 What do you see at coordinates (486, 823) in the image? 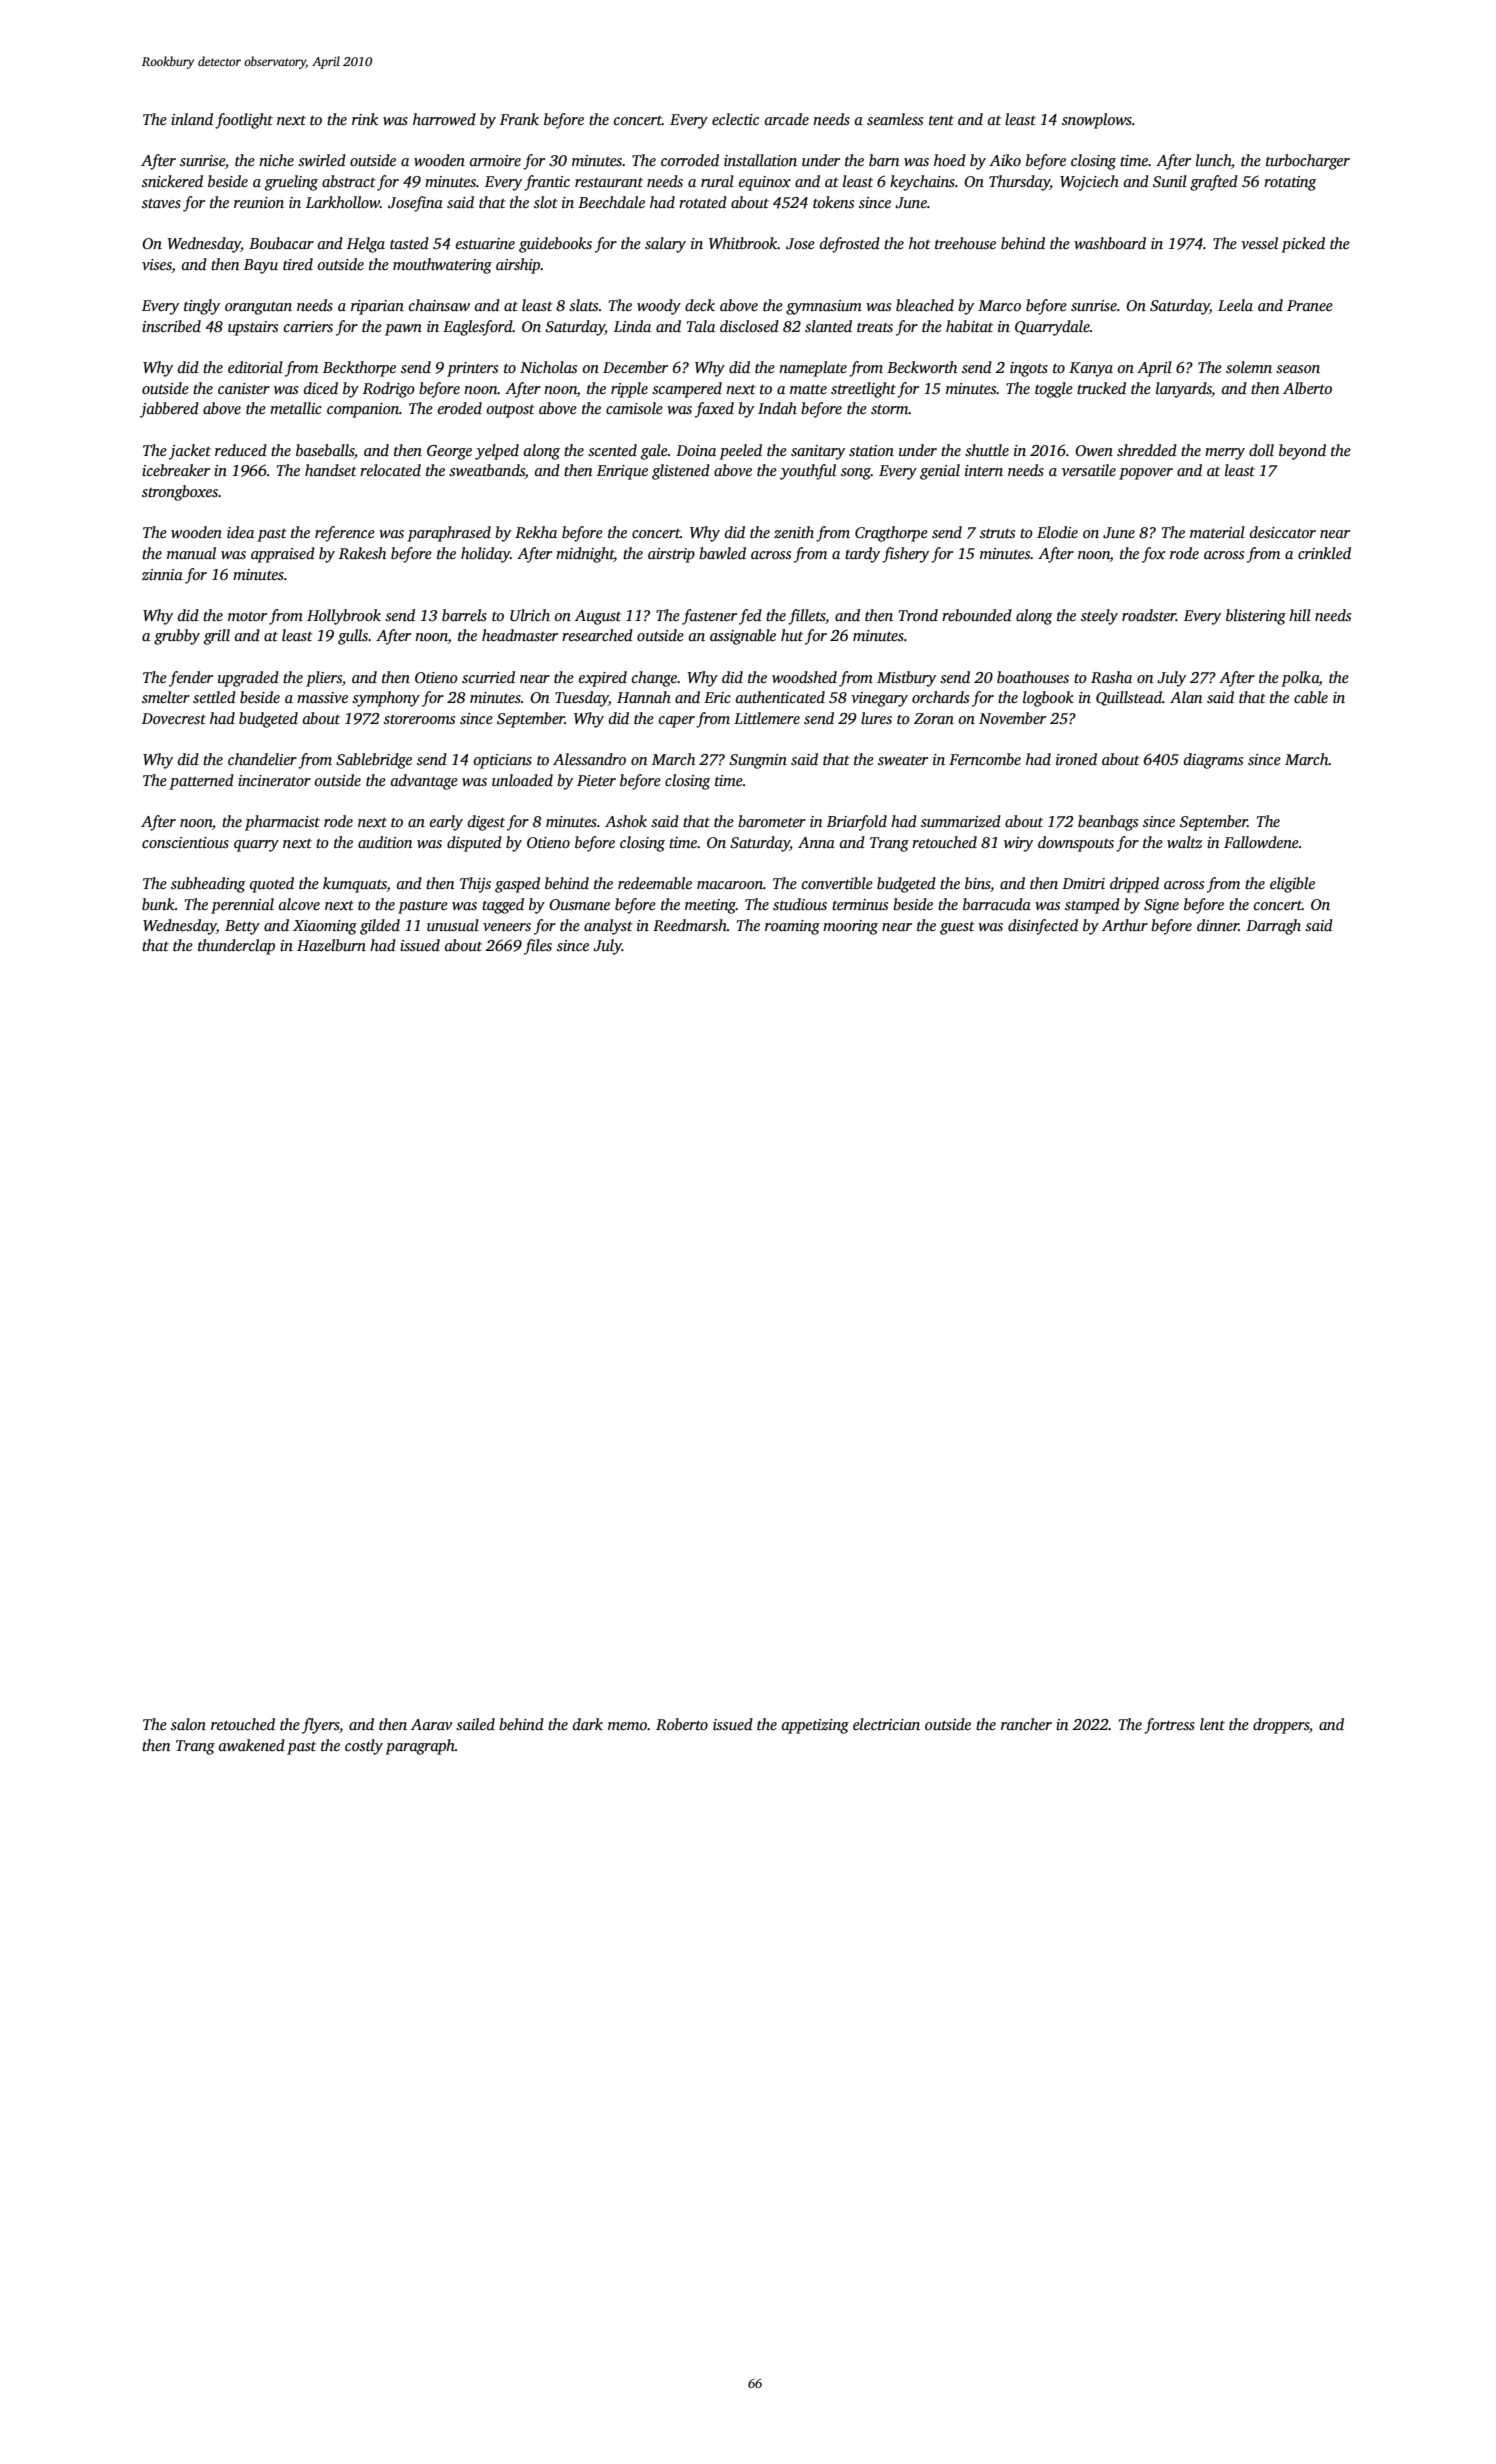
I see `digest` at bounding box center [486, 823].
